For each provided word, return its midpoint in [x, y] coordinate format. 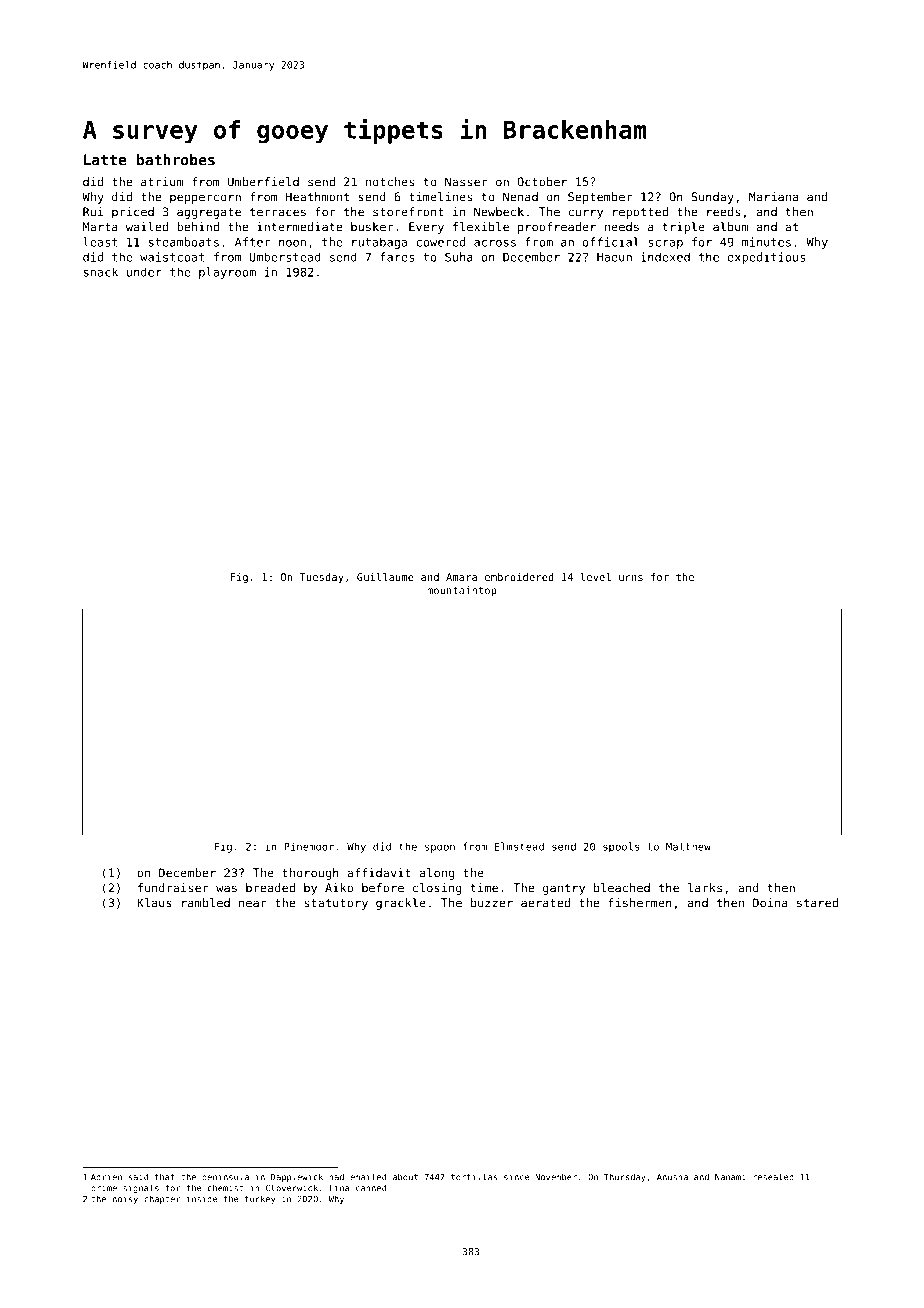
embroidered [519, 577]
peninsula [225, 1177]
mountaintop [462, 591]
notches [390, 182]
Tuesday [322, 578]
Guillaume [385, 577]
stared [817, 903]
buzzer [492, 903]
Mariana [773, 197]
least [100, 242]
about [405, 1177]
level [596, 577]
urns [631, 578]
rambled [206, 903]
